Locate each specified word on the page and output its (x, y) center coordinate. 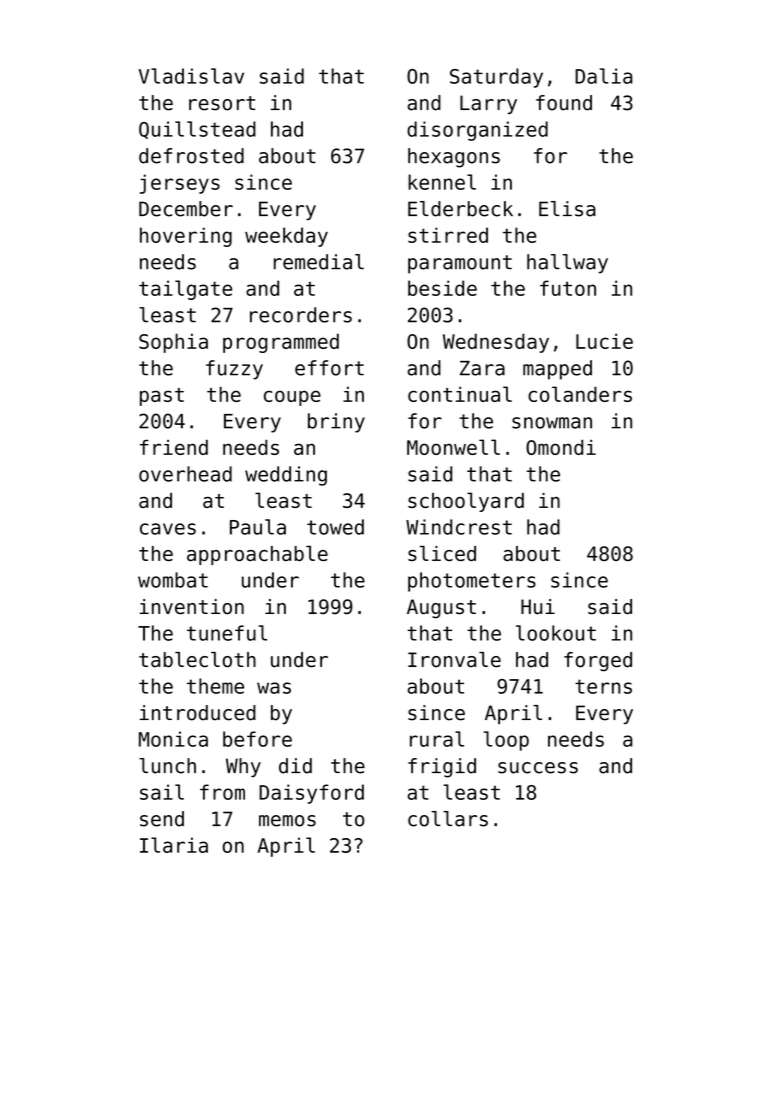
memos (287, 821)
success (538, 768)
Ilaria (174, 845)
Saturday (496, 78)
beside (442, 288)
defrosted (191, 156)
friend (174, 447)
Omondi (561, 447)
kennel (442, 182)
